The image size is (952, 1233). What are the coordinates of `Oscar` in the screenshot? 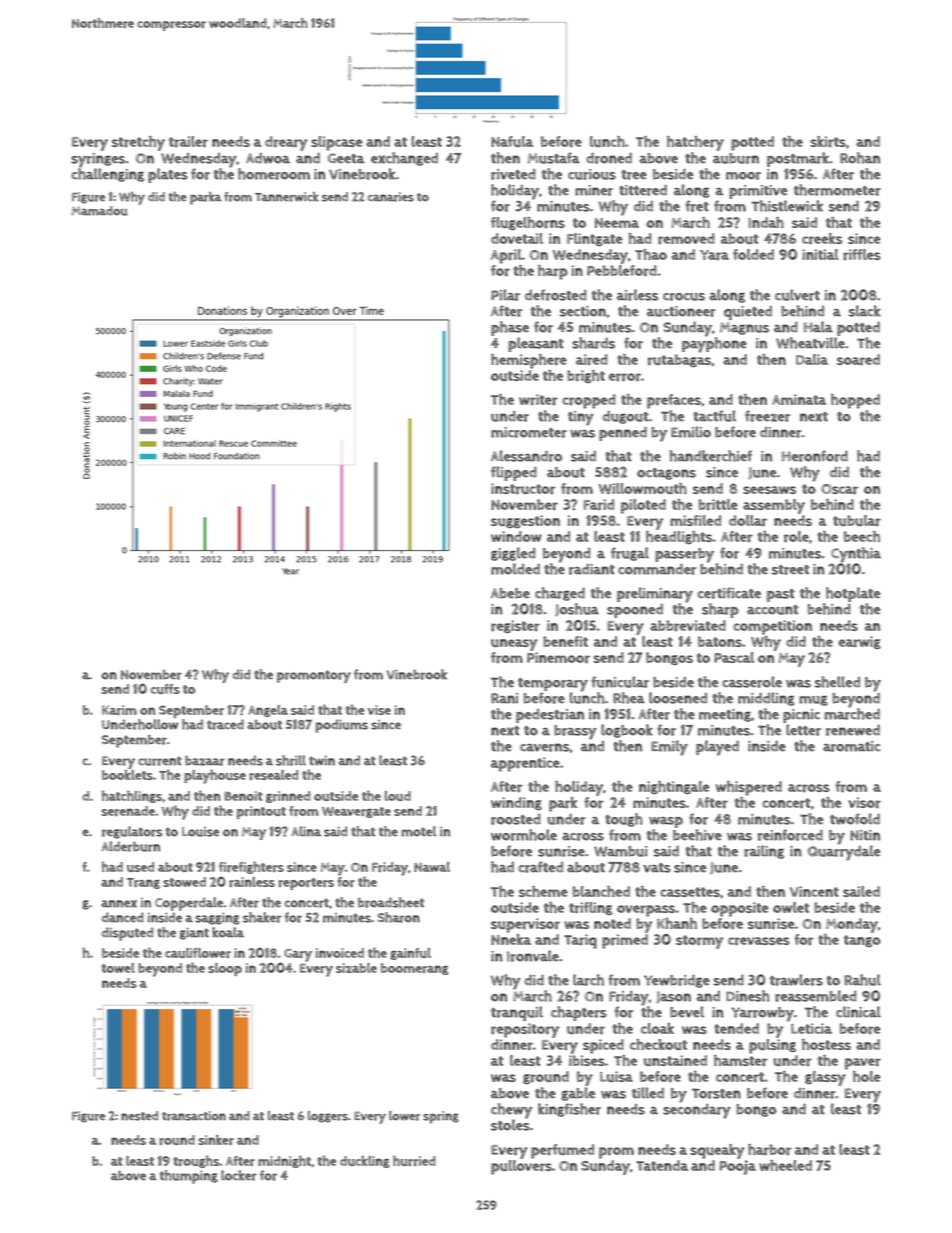 It's located at (839, 489).
